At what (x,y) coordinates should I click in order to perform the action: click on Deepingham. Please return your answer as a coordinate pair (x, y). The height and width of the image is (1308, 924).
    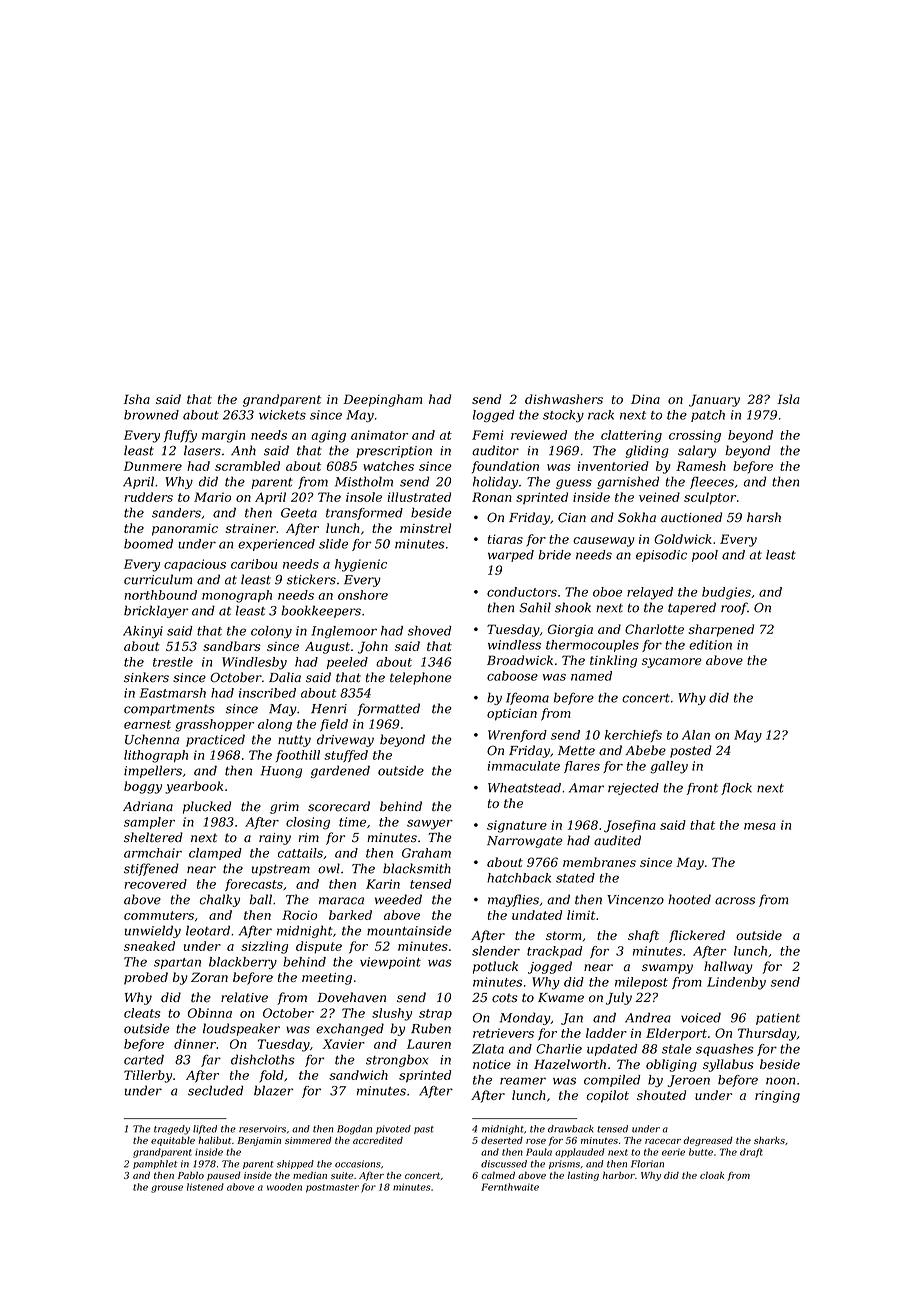
    Looking at the image, I should click on (382, 400).
